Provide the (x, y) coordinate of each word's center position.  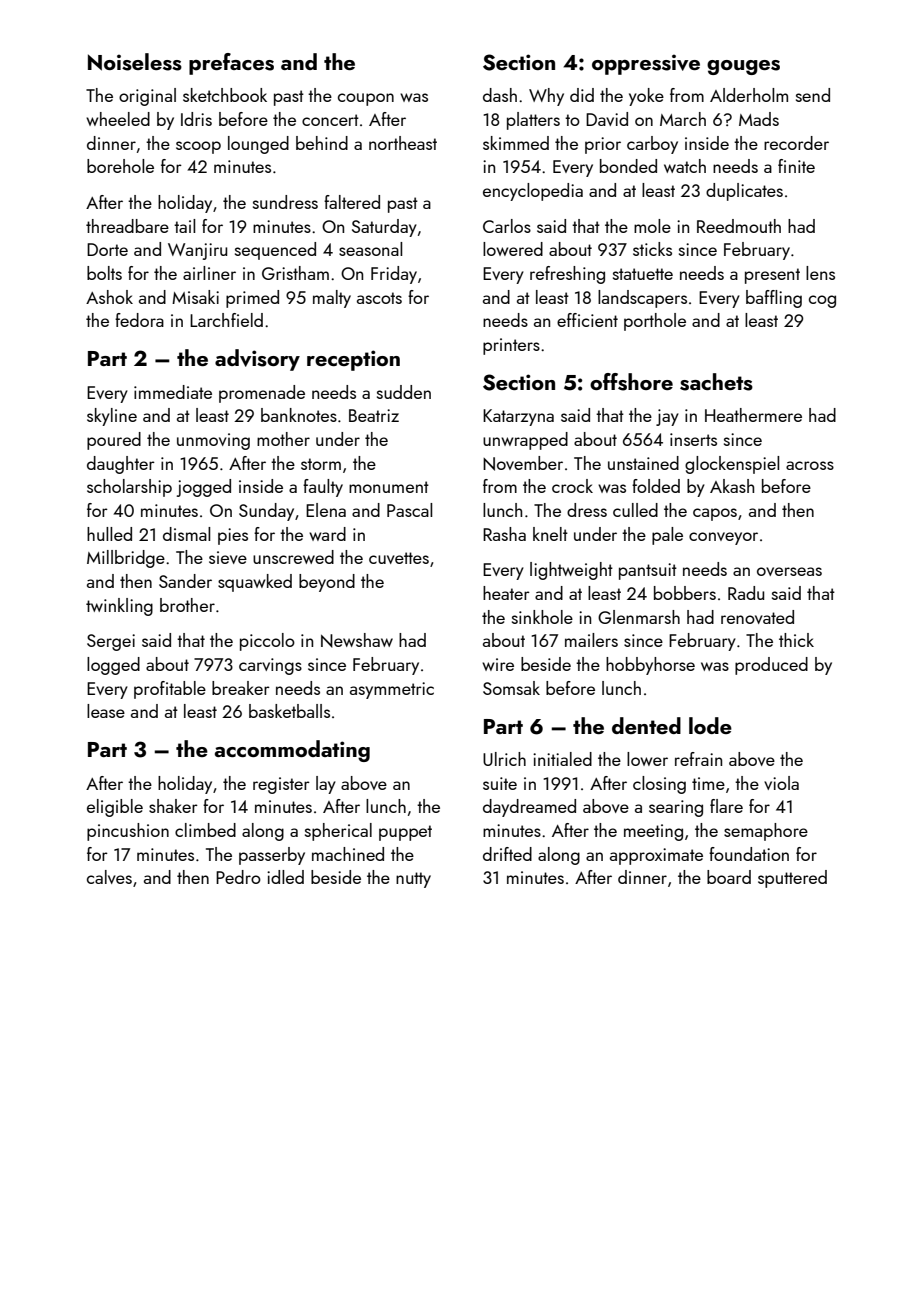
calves (109, 877)
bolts (104, 273)
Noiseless (135, 62)
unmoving (213, 441)
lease (106, 711)
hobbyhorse (650, 666)
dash (500, 95)
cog (822, 301)
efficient (587, 320)
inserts (693, 439)
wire (498, 664)
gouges (743, 67)
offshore (631, 382)
